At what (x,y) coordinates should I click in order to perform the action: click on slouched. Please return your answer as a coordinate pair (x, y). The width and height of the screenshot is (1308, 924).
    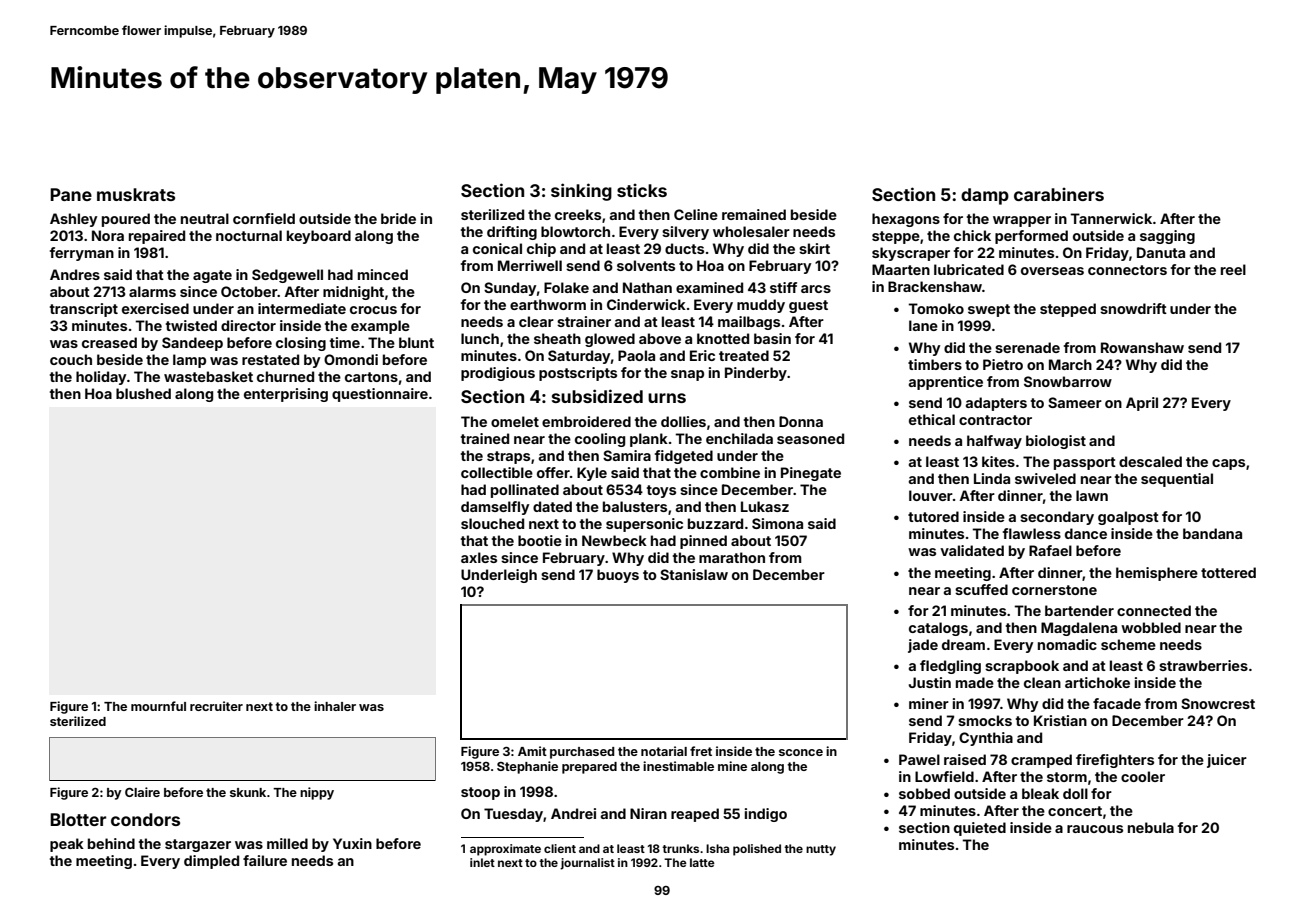
    Looking at the image, I should click on (492, 523).
